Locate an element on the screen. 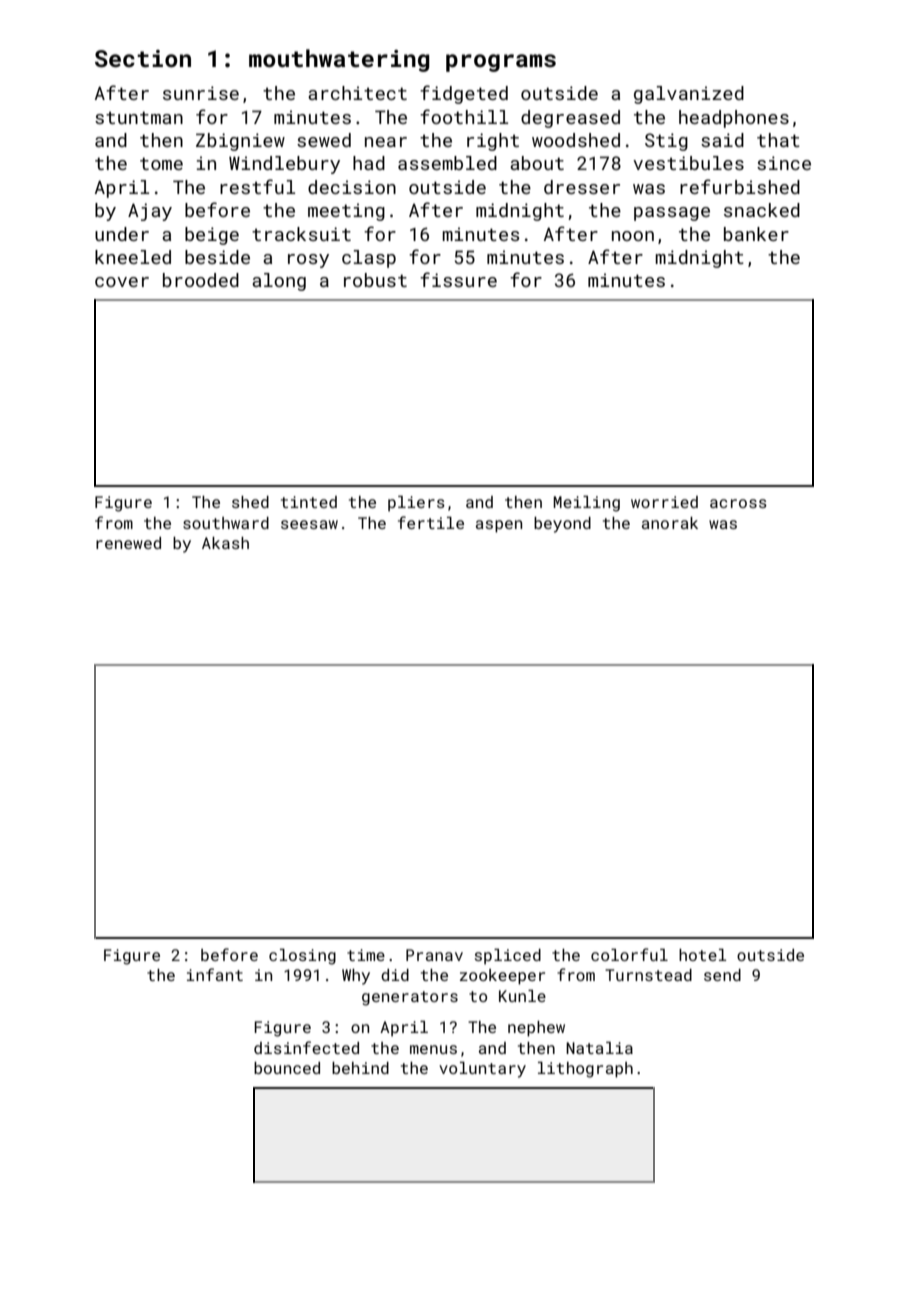 The width and height of the screenshot is (908, 1316). galvanized is located at coordinates (689, 95).
